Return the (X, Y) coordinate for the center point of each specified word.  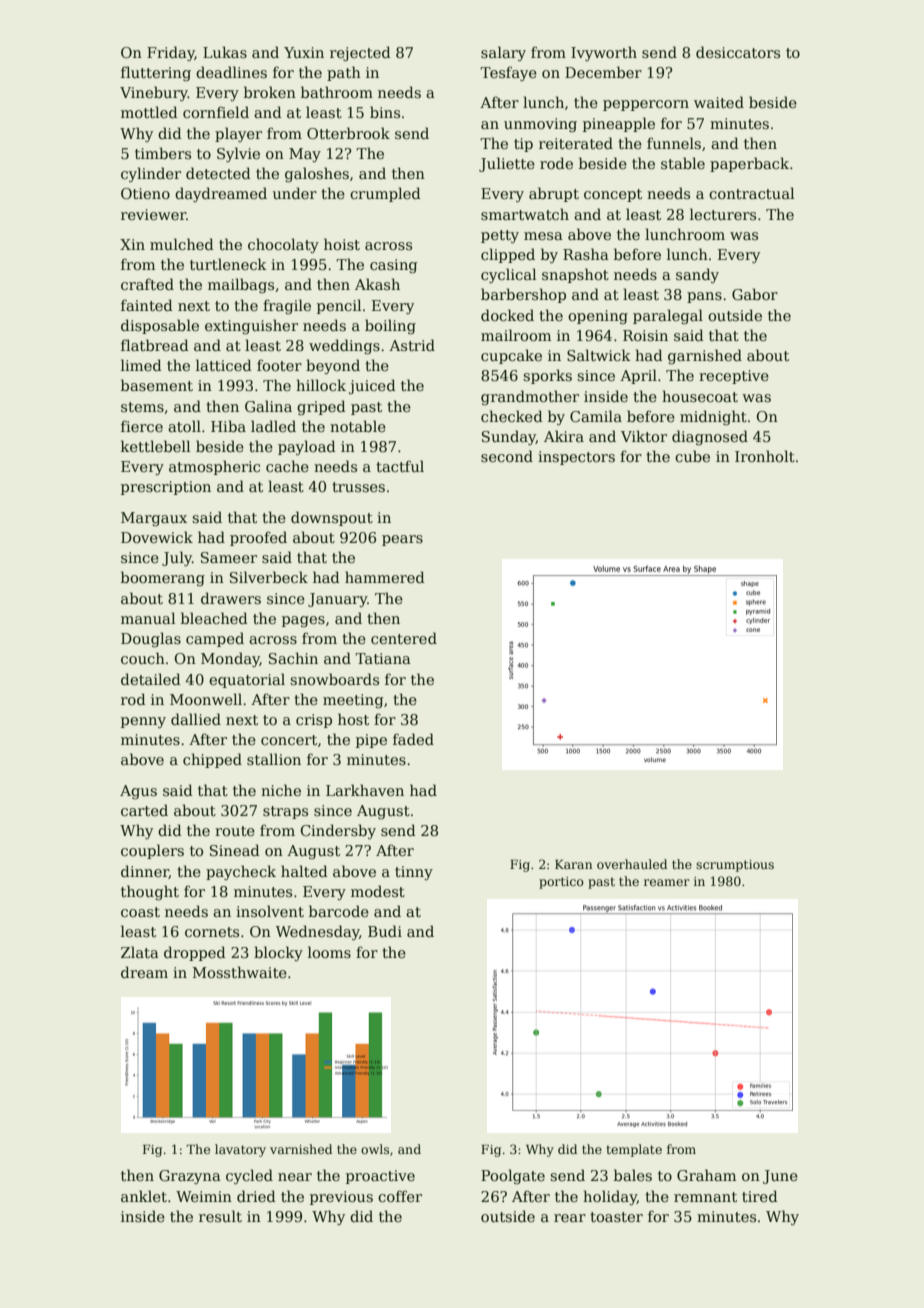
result (220, 1216)
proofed (258, 538)
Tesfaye (508, 73)
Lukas (225, 52)
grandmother (530, 397)
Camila (596, 416)
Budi (385, 931)
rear (570, 1218)
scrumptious (735, 866)
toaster (616, 1217)
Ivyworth (604, 53)
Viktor (644, 436)
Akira (564, 436)
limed (141, 365)
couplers (152, 851)
